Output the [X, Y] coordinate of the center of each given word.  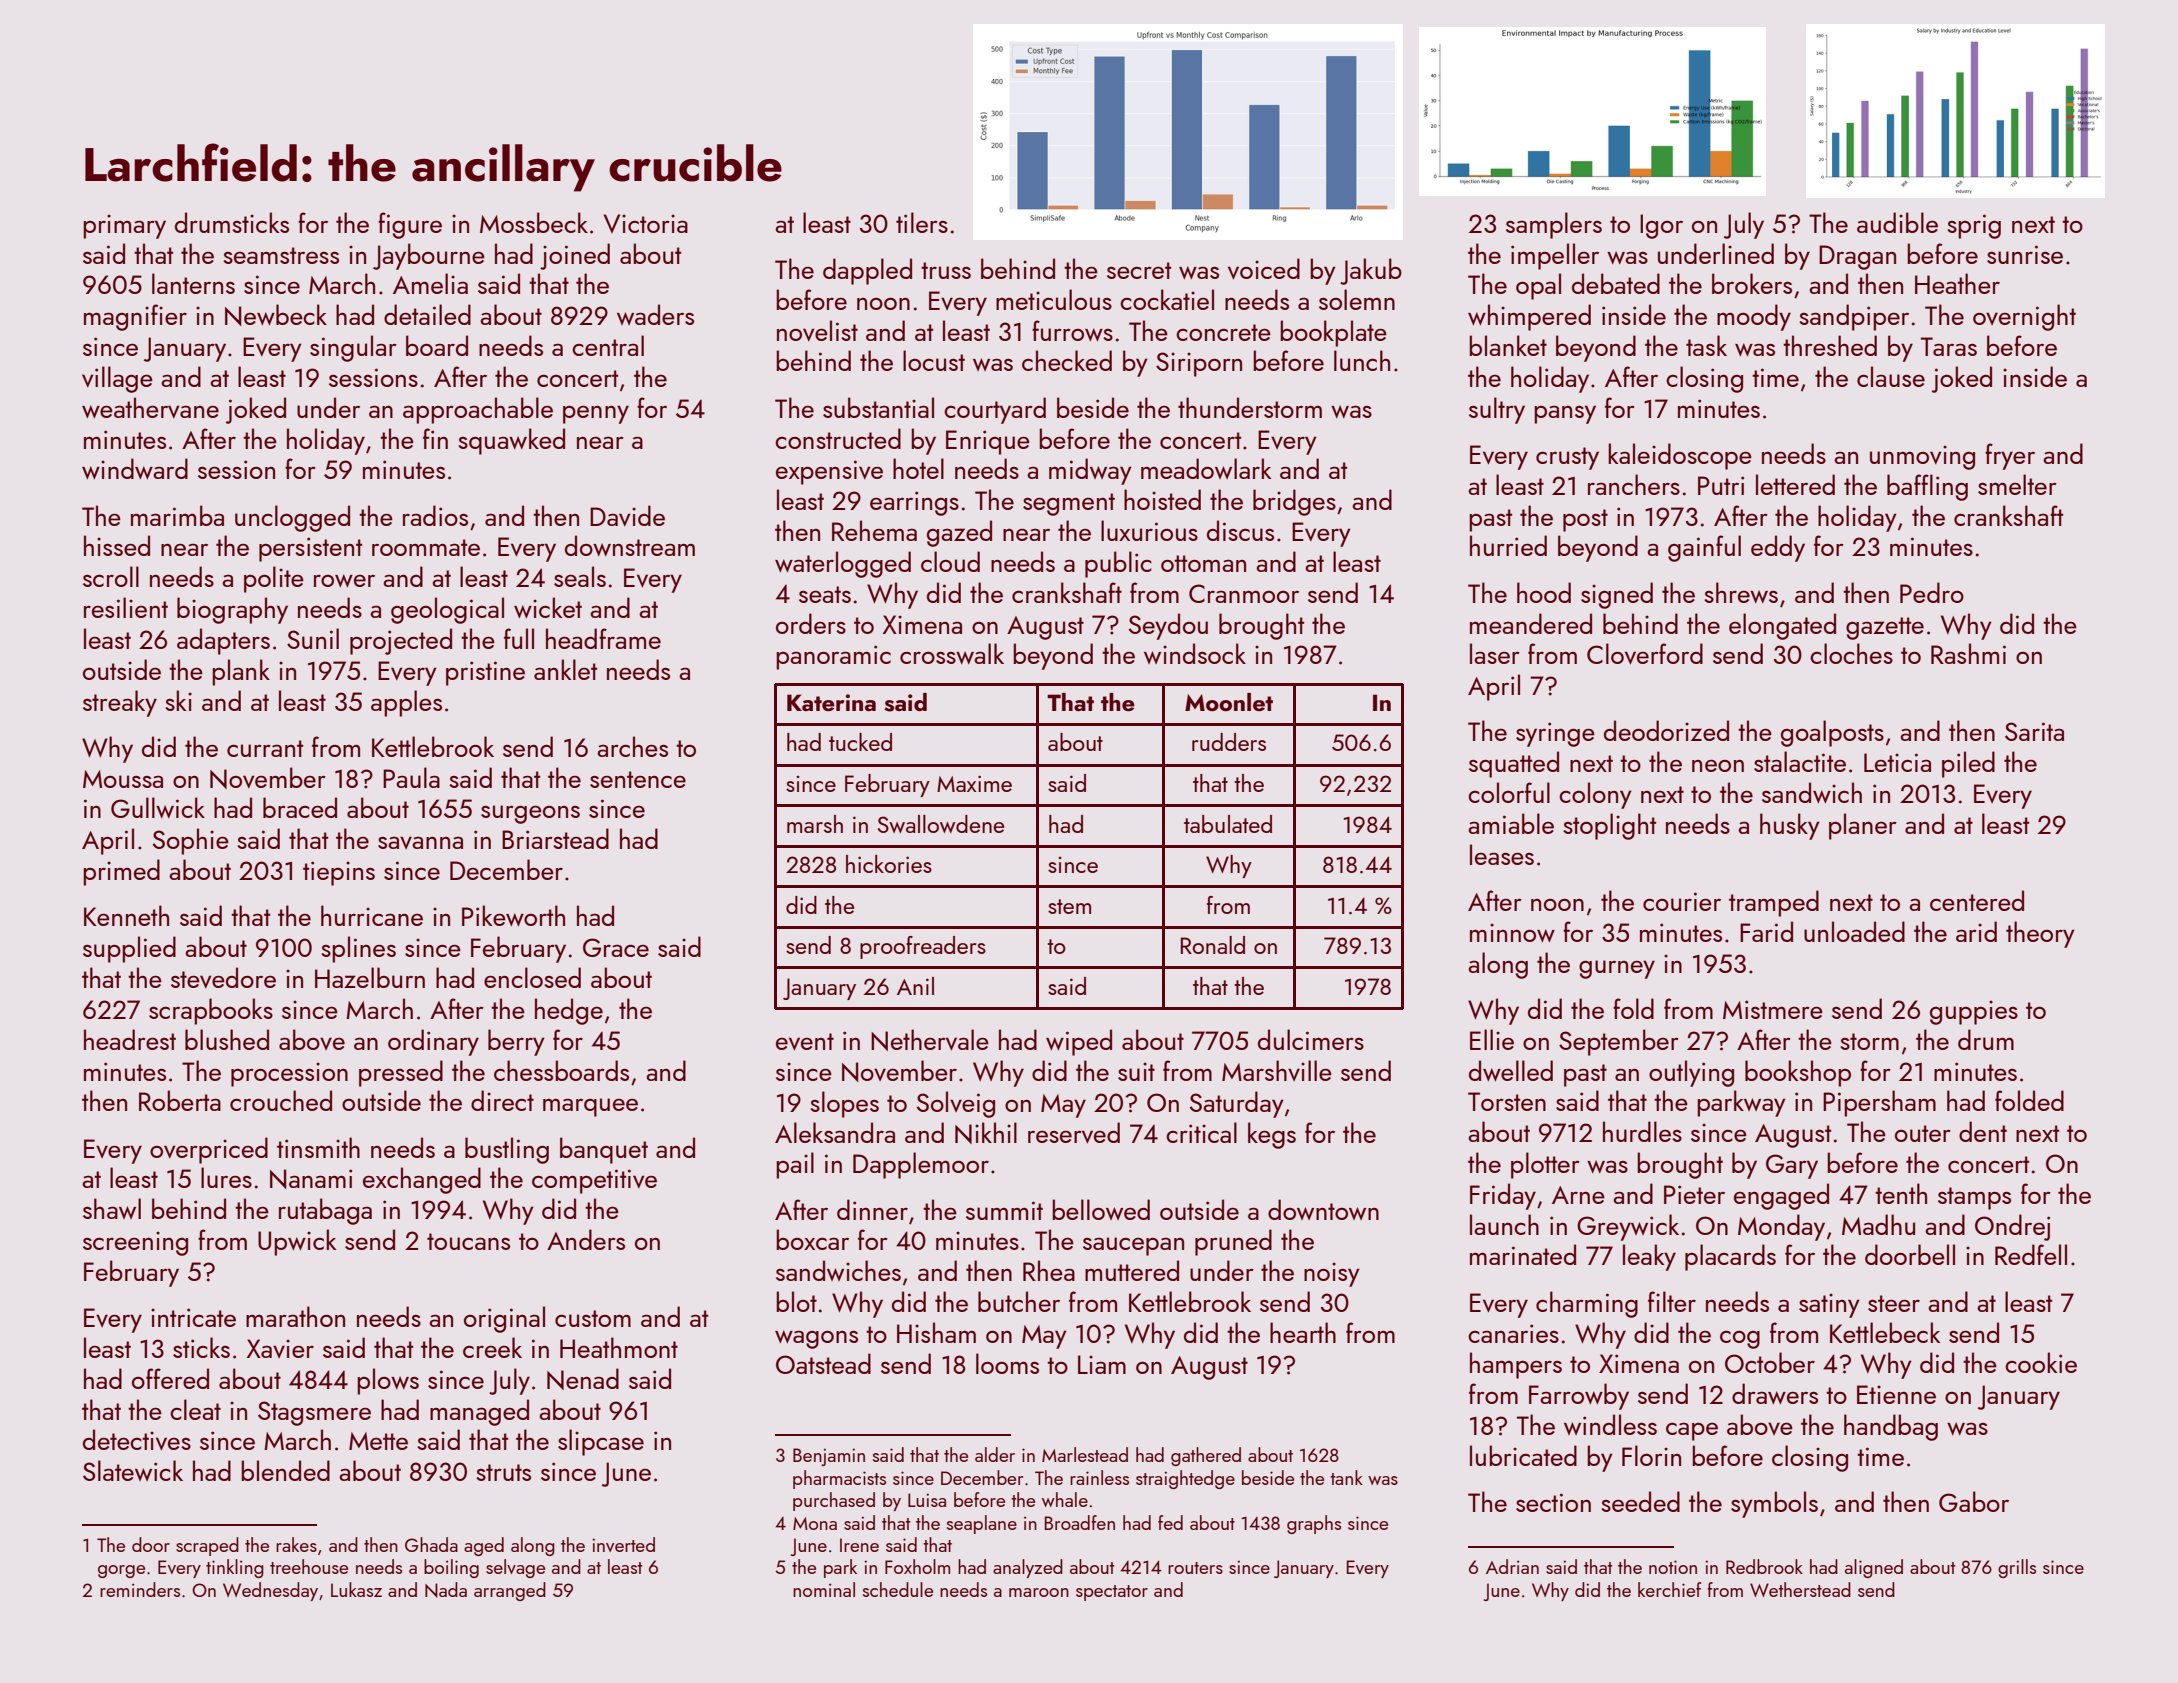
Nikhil [986, 1133]
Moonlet [1229, 702]
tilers [922, 222]
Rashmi [1968, 653]
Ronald [1213, 945]
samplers [1554, 225]
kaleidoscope [1680, 456]
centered [1977, 900]
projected [401, 641]
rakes [296, 1544]
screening [135, 1243]
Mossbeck [534, 222]
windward [135, 468]
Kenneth [126, 915]
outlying [1691, 1073]
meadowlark [1206, 468]
